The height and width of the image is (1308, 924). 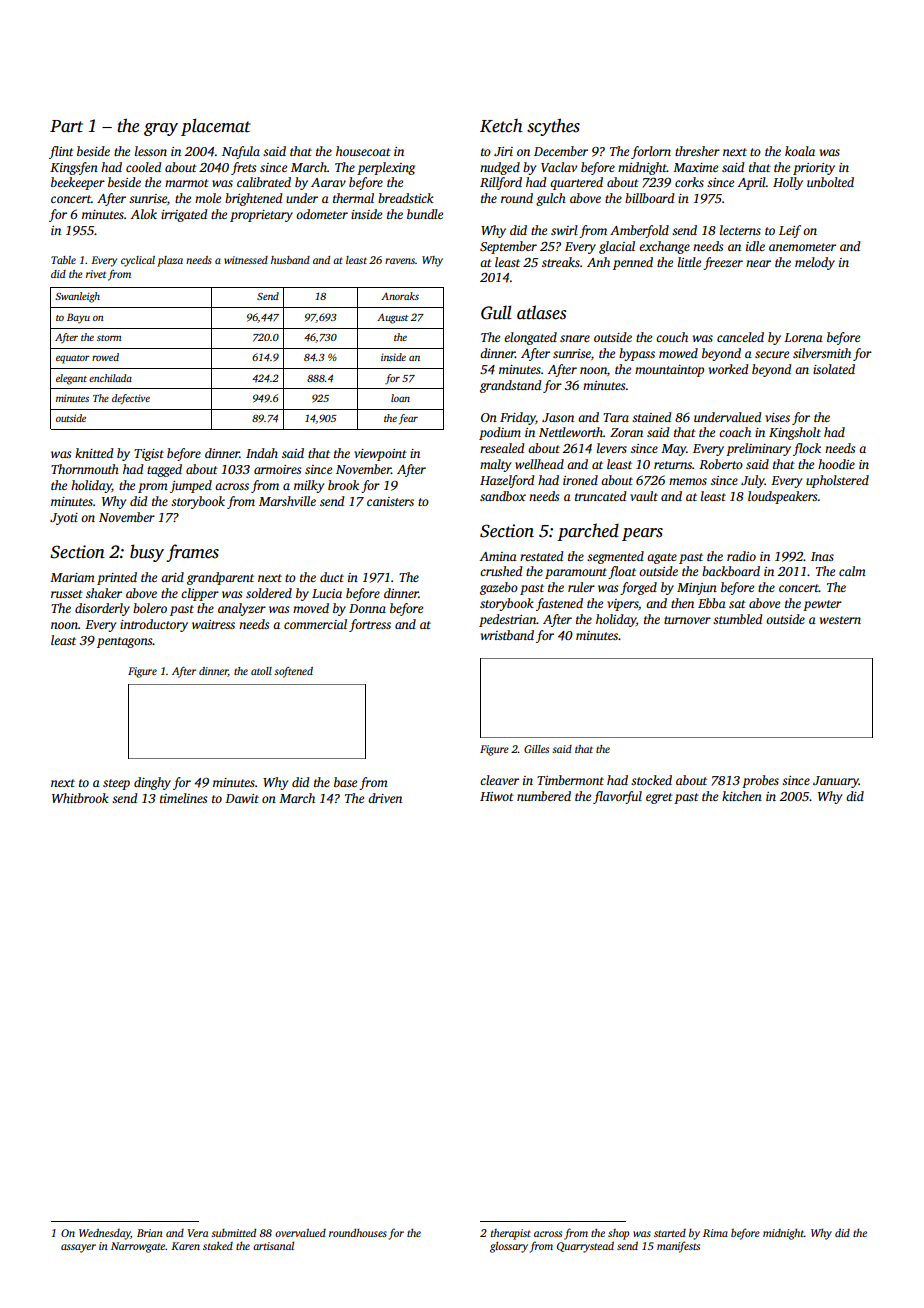 What do you see at coordinates (509, 1247) in the image?
I see `glossary` at bounding box center [509, 1247].
